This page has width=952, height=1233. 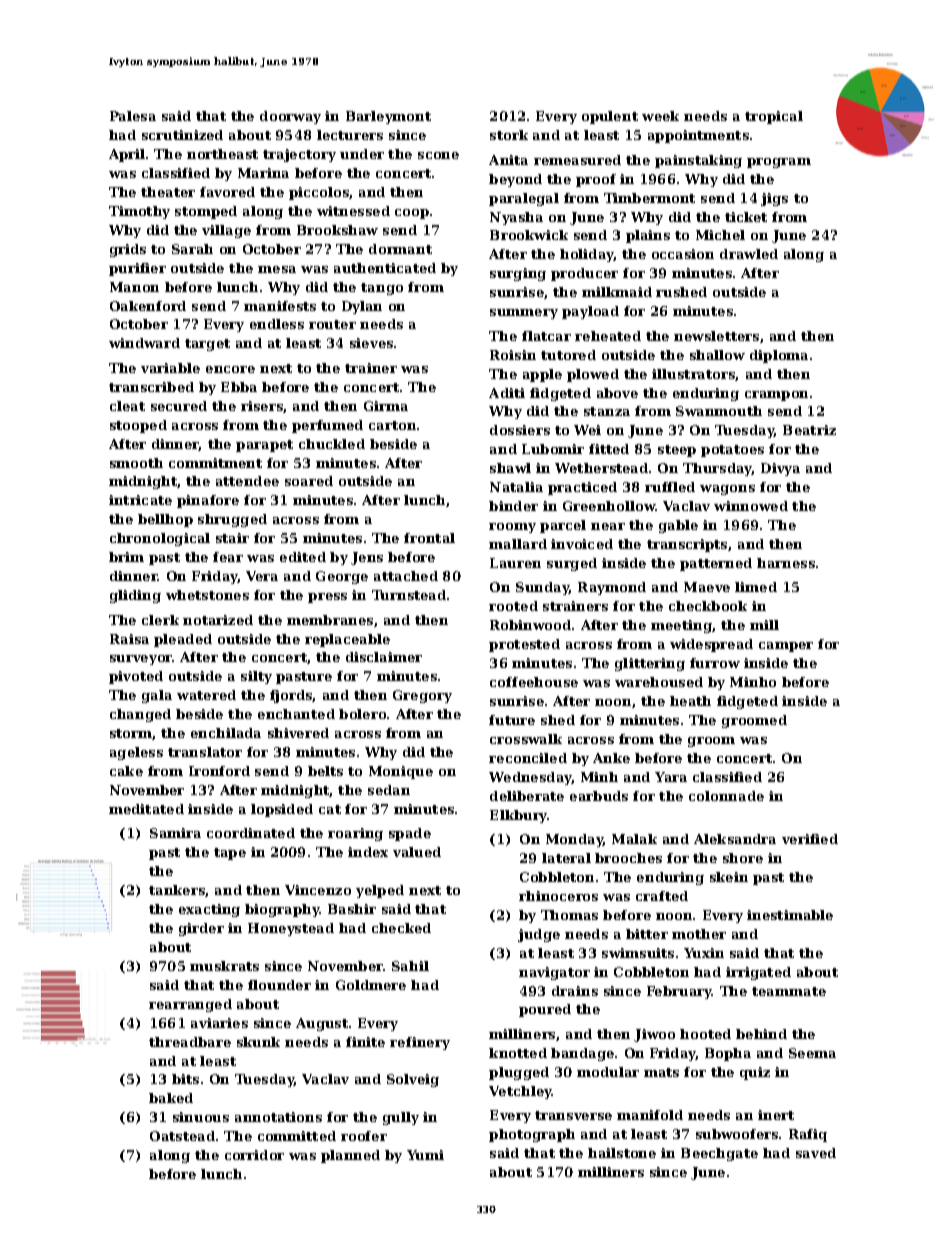 I want to click on watered, so click(x=206, y=695).
